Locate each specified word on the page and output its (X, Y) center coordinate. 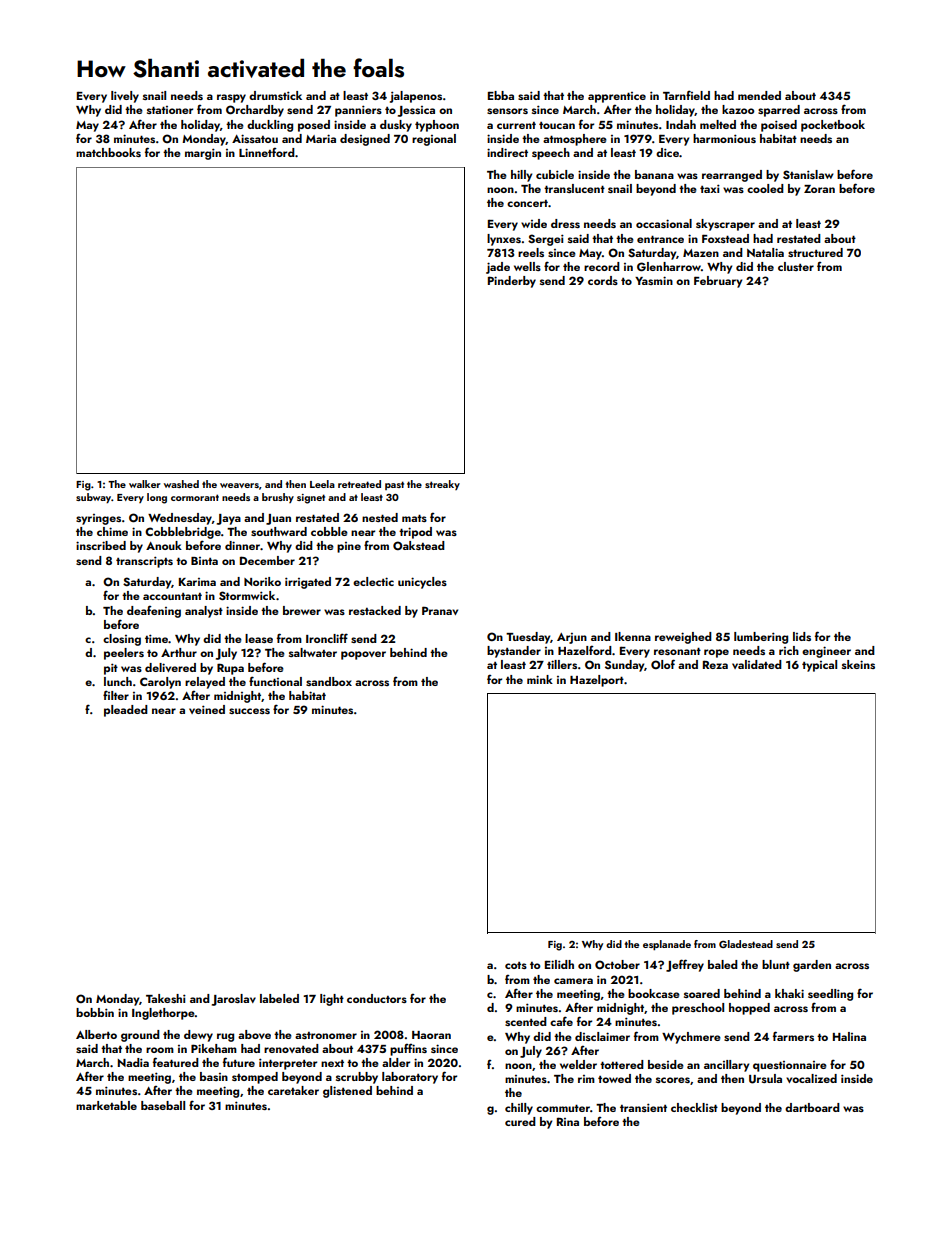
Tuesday (528, 638)
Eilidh (559, 964)
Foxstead (725, 238)
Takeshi (166, 998)
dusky (396, 126)
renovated (291, 1048)
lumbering (761, 638)
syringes (98, 519)
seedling (830, 995)
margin (203, 154)
